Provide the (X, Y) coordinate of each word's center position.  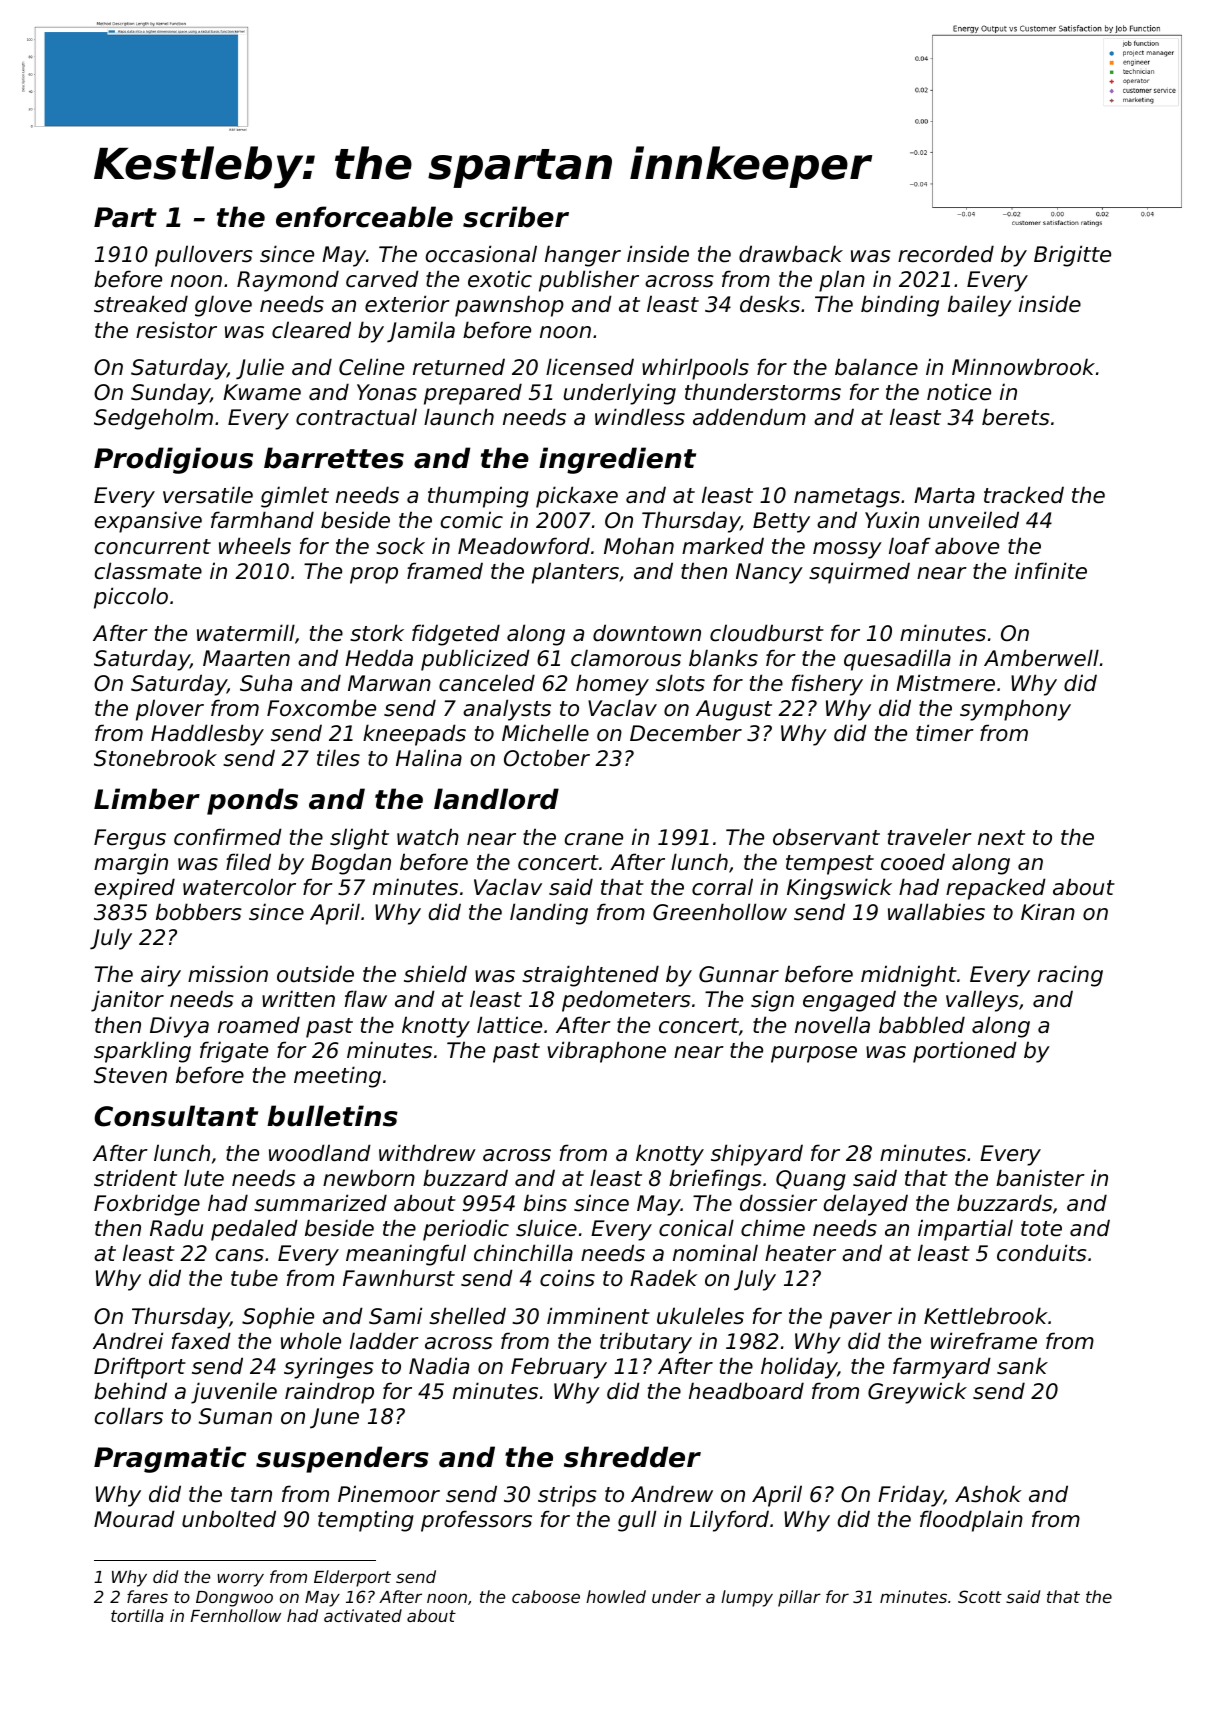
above (967, 546)
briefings (715, 1180)
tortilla (137, 1615)
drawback (791, 254)
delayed (866, 1205)
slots (680, 683)
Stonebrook (155, 758)
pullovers (204, 256)
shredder (632, 1457)
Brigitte (1072, 256)
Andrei (128, 1341)
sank (1022, 1366)
